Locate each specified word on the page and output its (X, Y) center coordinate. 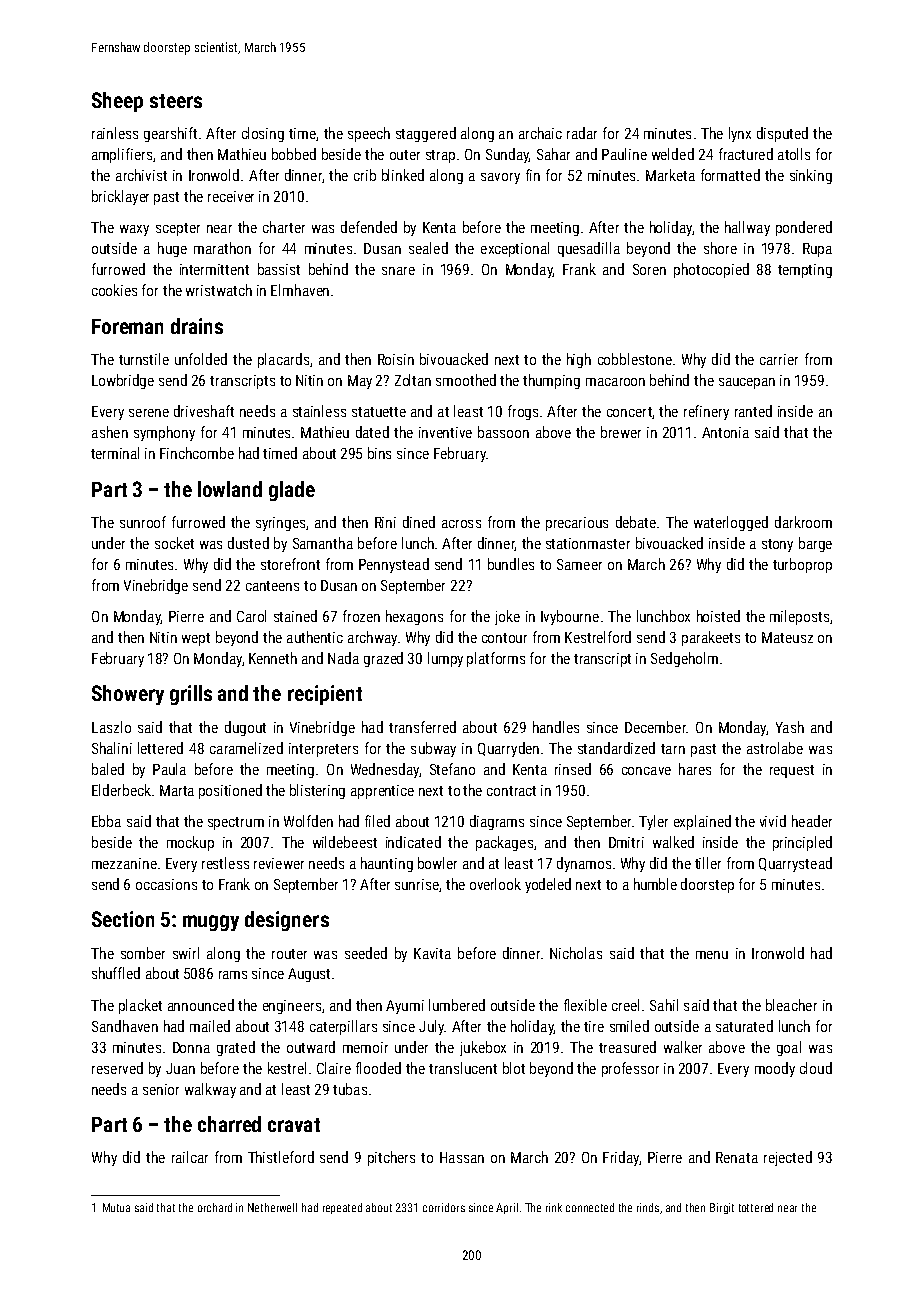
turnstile (144, 359)
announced (201, 1005)
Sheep (117, 102)
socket (174, 543)
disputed (782, 134)
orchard (215, 1207)
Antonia (725, 432)
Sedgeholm (684, 659)
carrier (779, 359)
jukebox (483, 1048)
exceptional (515, 249)
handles (556, 727)
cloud (816, 1068)
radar (582, 133)
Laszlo (111, 727)
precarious (577, 524)
